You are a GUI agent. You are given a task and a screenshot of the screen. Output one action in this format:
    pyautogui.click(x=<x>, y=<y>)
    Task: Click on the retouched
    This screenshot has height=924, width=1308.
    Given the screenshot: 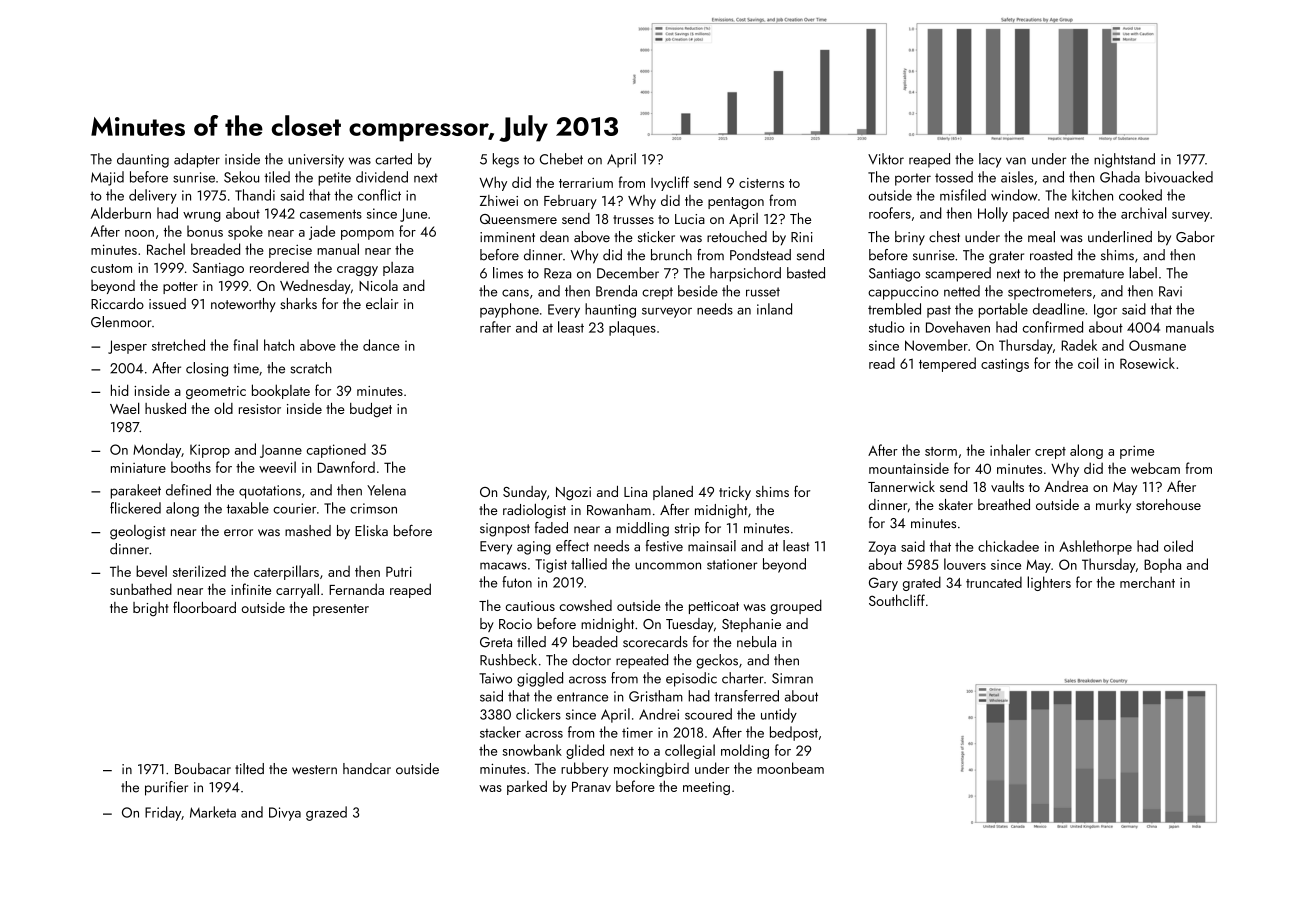 What is the action you would take?
    pyautogui.click(x=737, y=236)
